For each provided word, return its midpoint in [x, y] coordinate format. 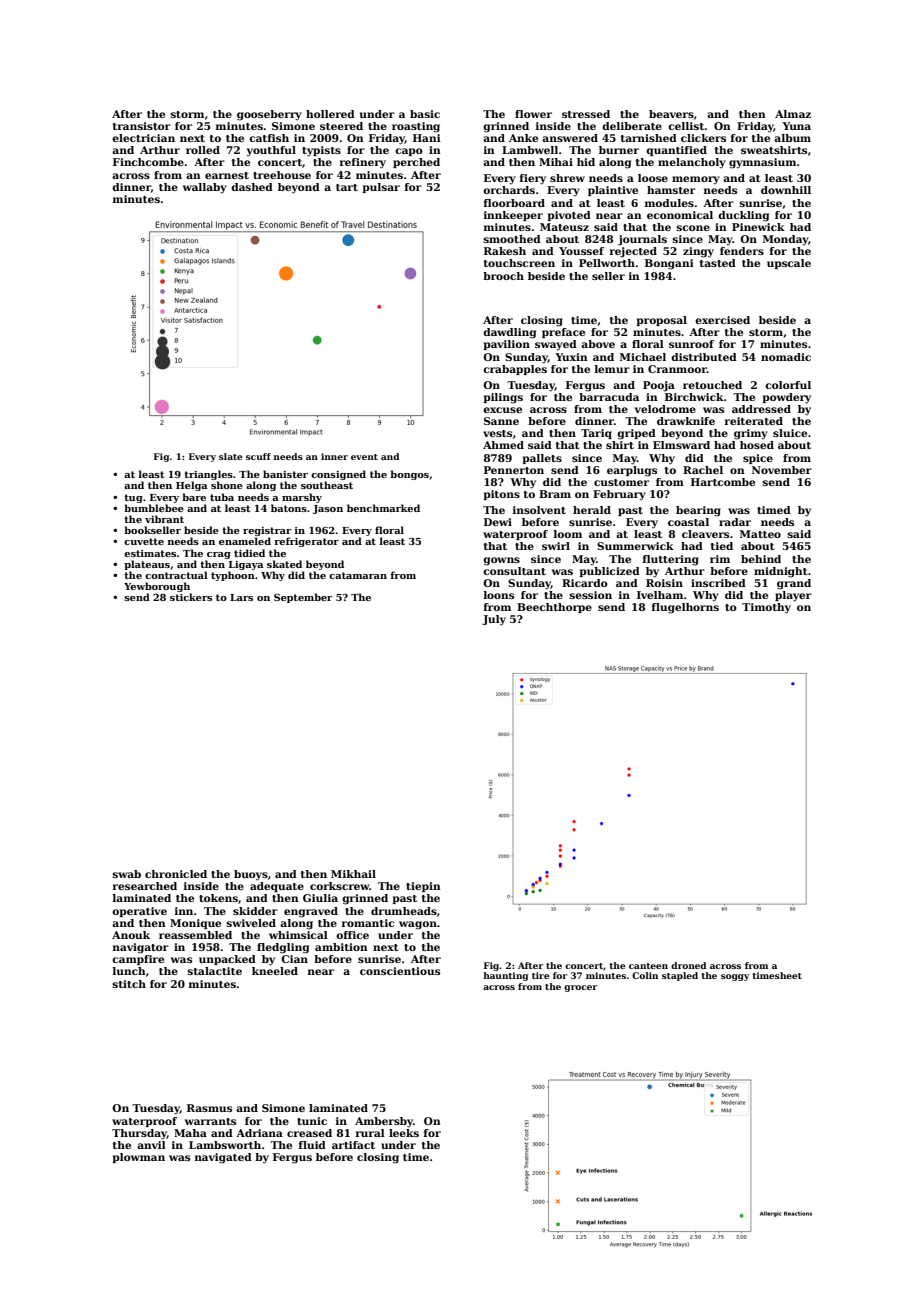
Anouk [131, 935]
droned [688, 965]
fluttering [671, 560]
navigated [223, 1158]
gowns [501, 561]
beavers [671, 114]
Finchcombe [148, 162]
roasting [416, 127]
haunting [505, 976]
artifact [353, 1145]
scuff [258, 456]
